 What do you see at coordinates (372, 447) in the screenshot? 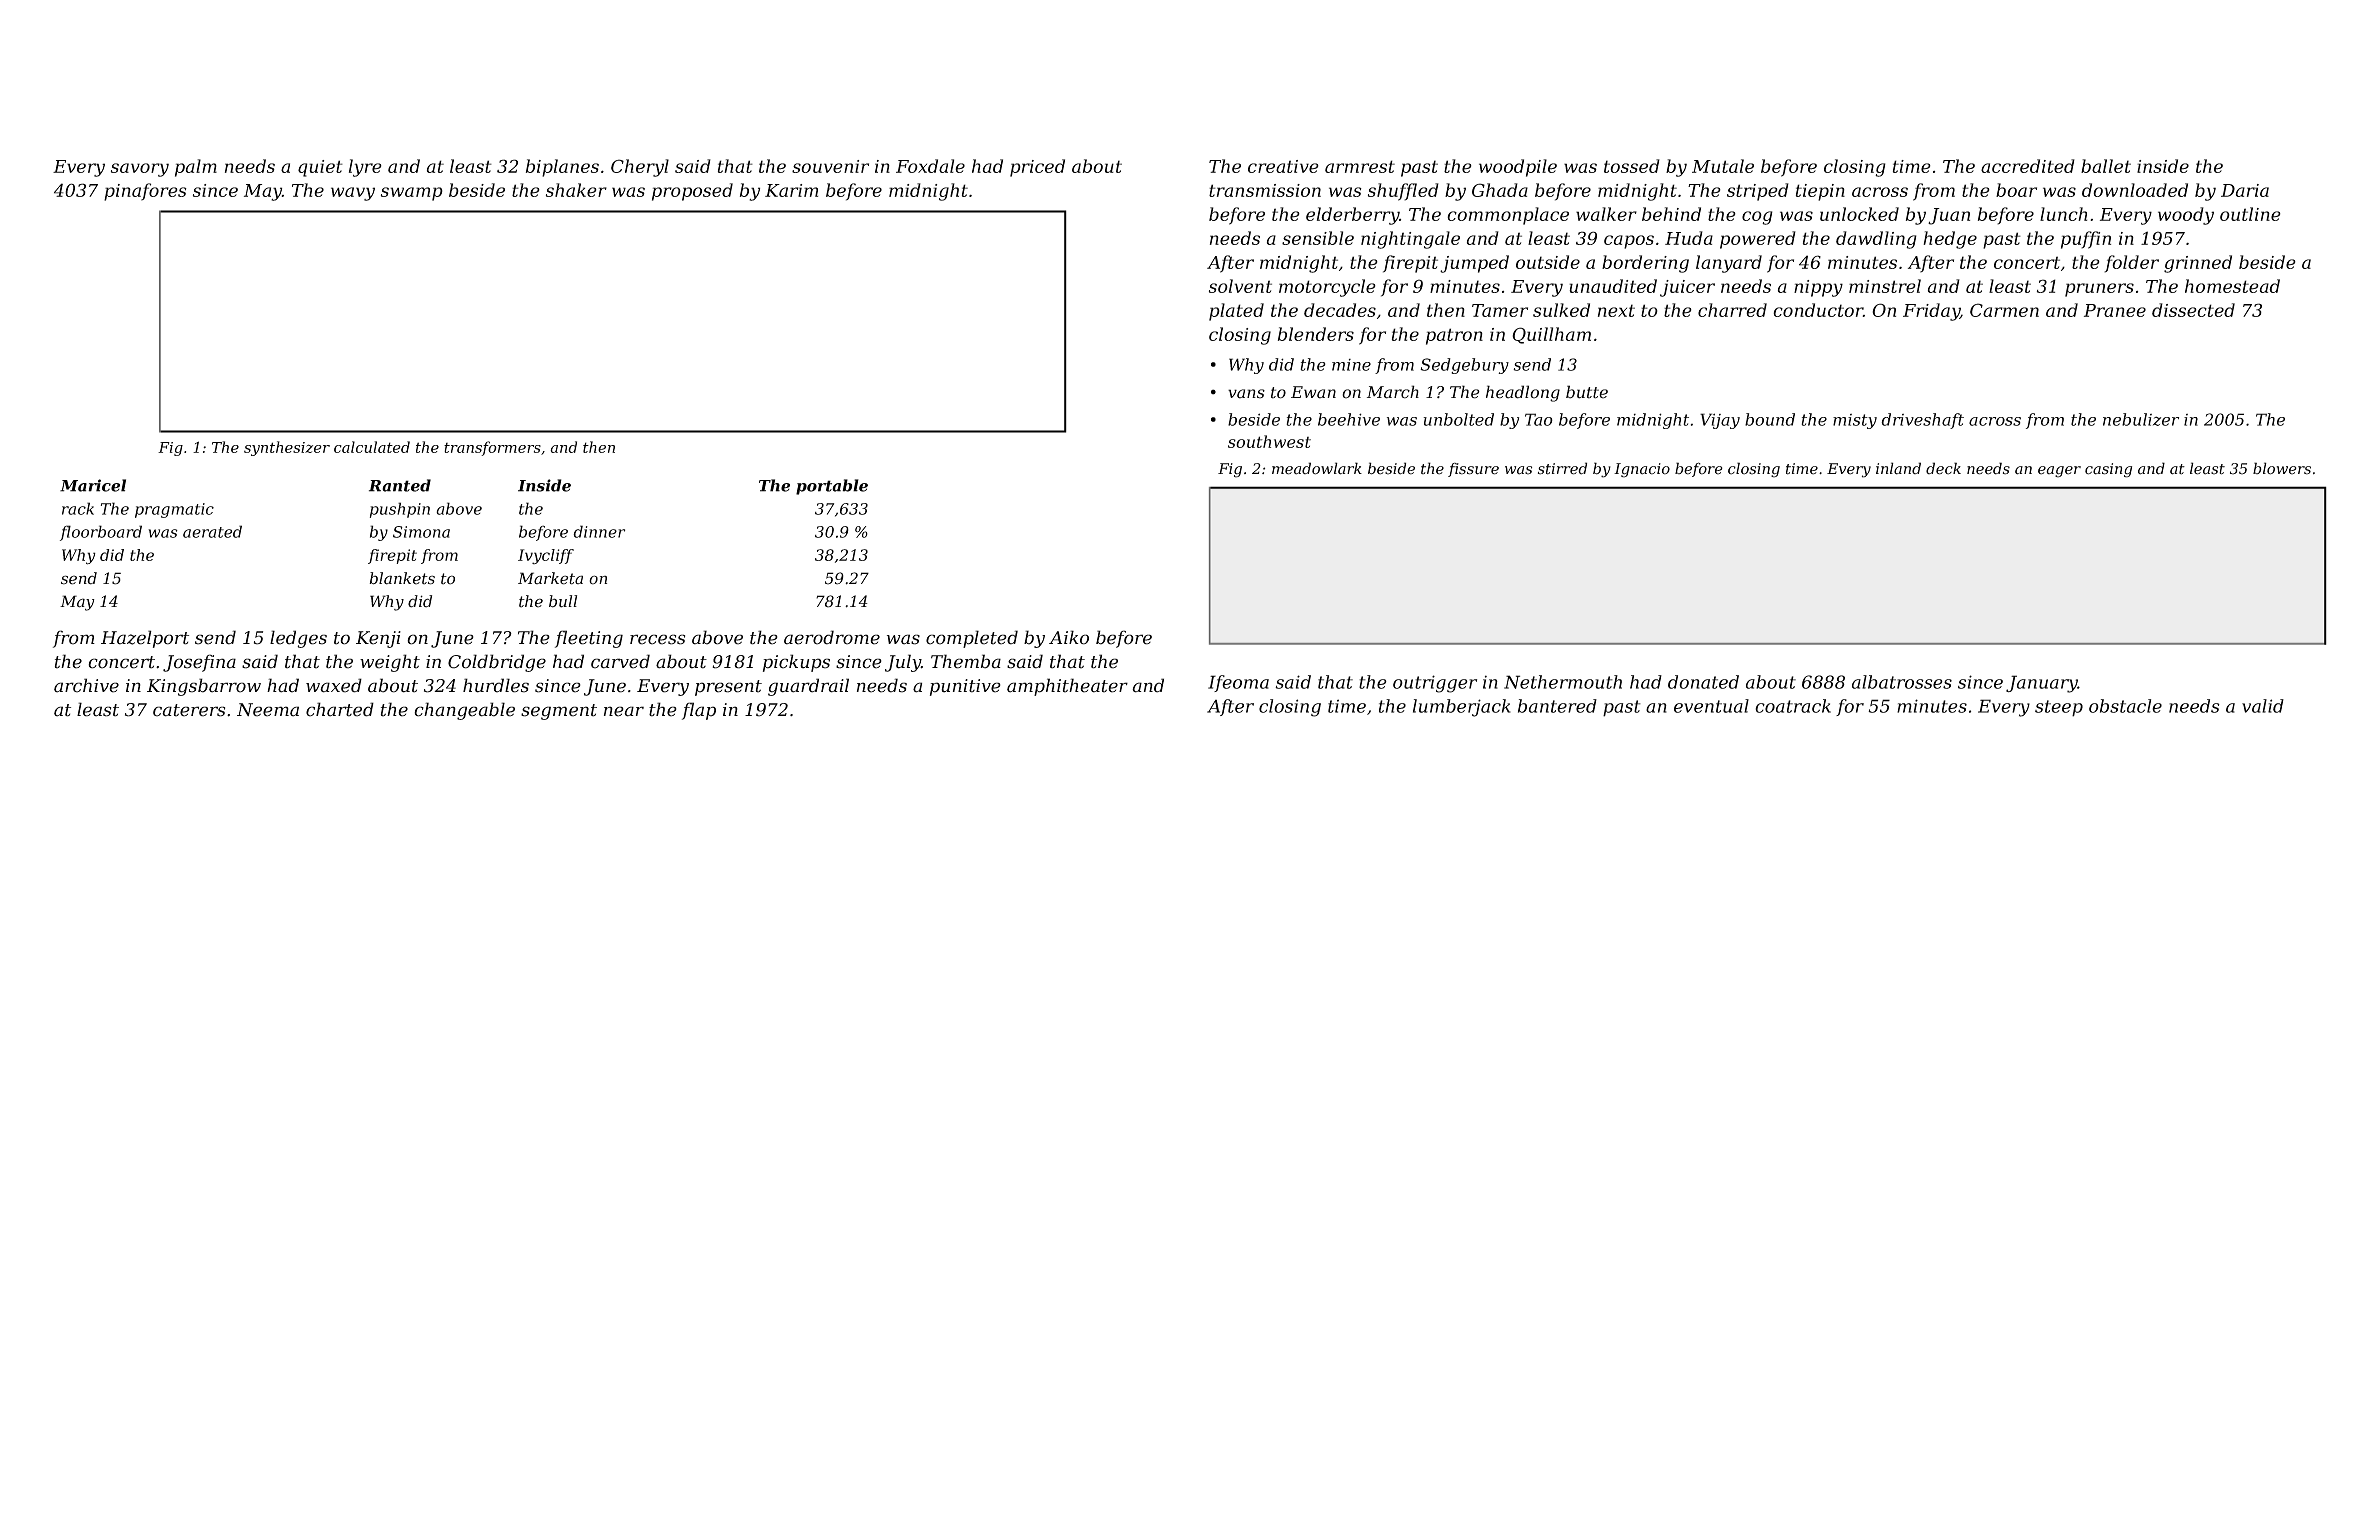
I see `calculated` at bounding box center [372, 447].
